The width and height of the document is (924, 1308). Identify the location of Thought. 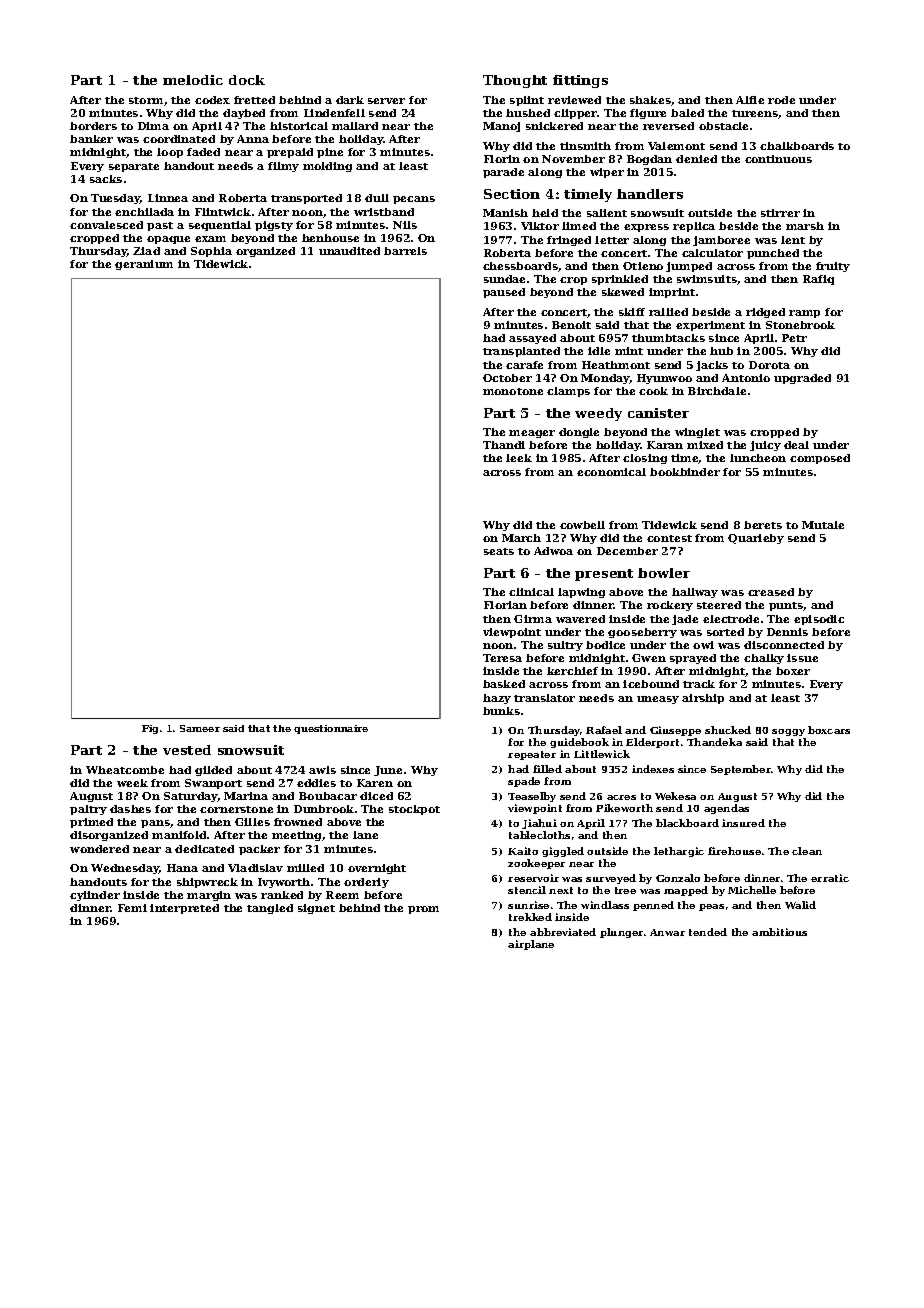
(515, 81).
